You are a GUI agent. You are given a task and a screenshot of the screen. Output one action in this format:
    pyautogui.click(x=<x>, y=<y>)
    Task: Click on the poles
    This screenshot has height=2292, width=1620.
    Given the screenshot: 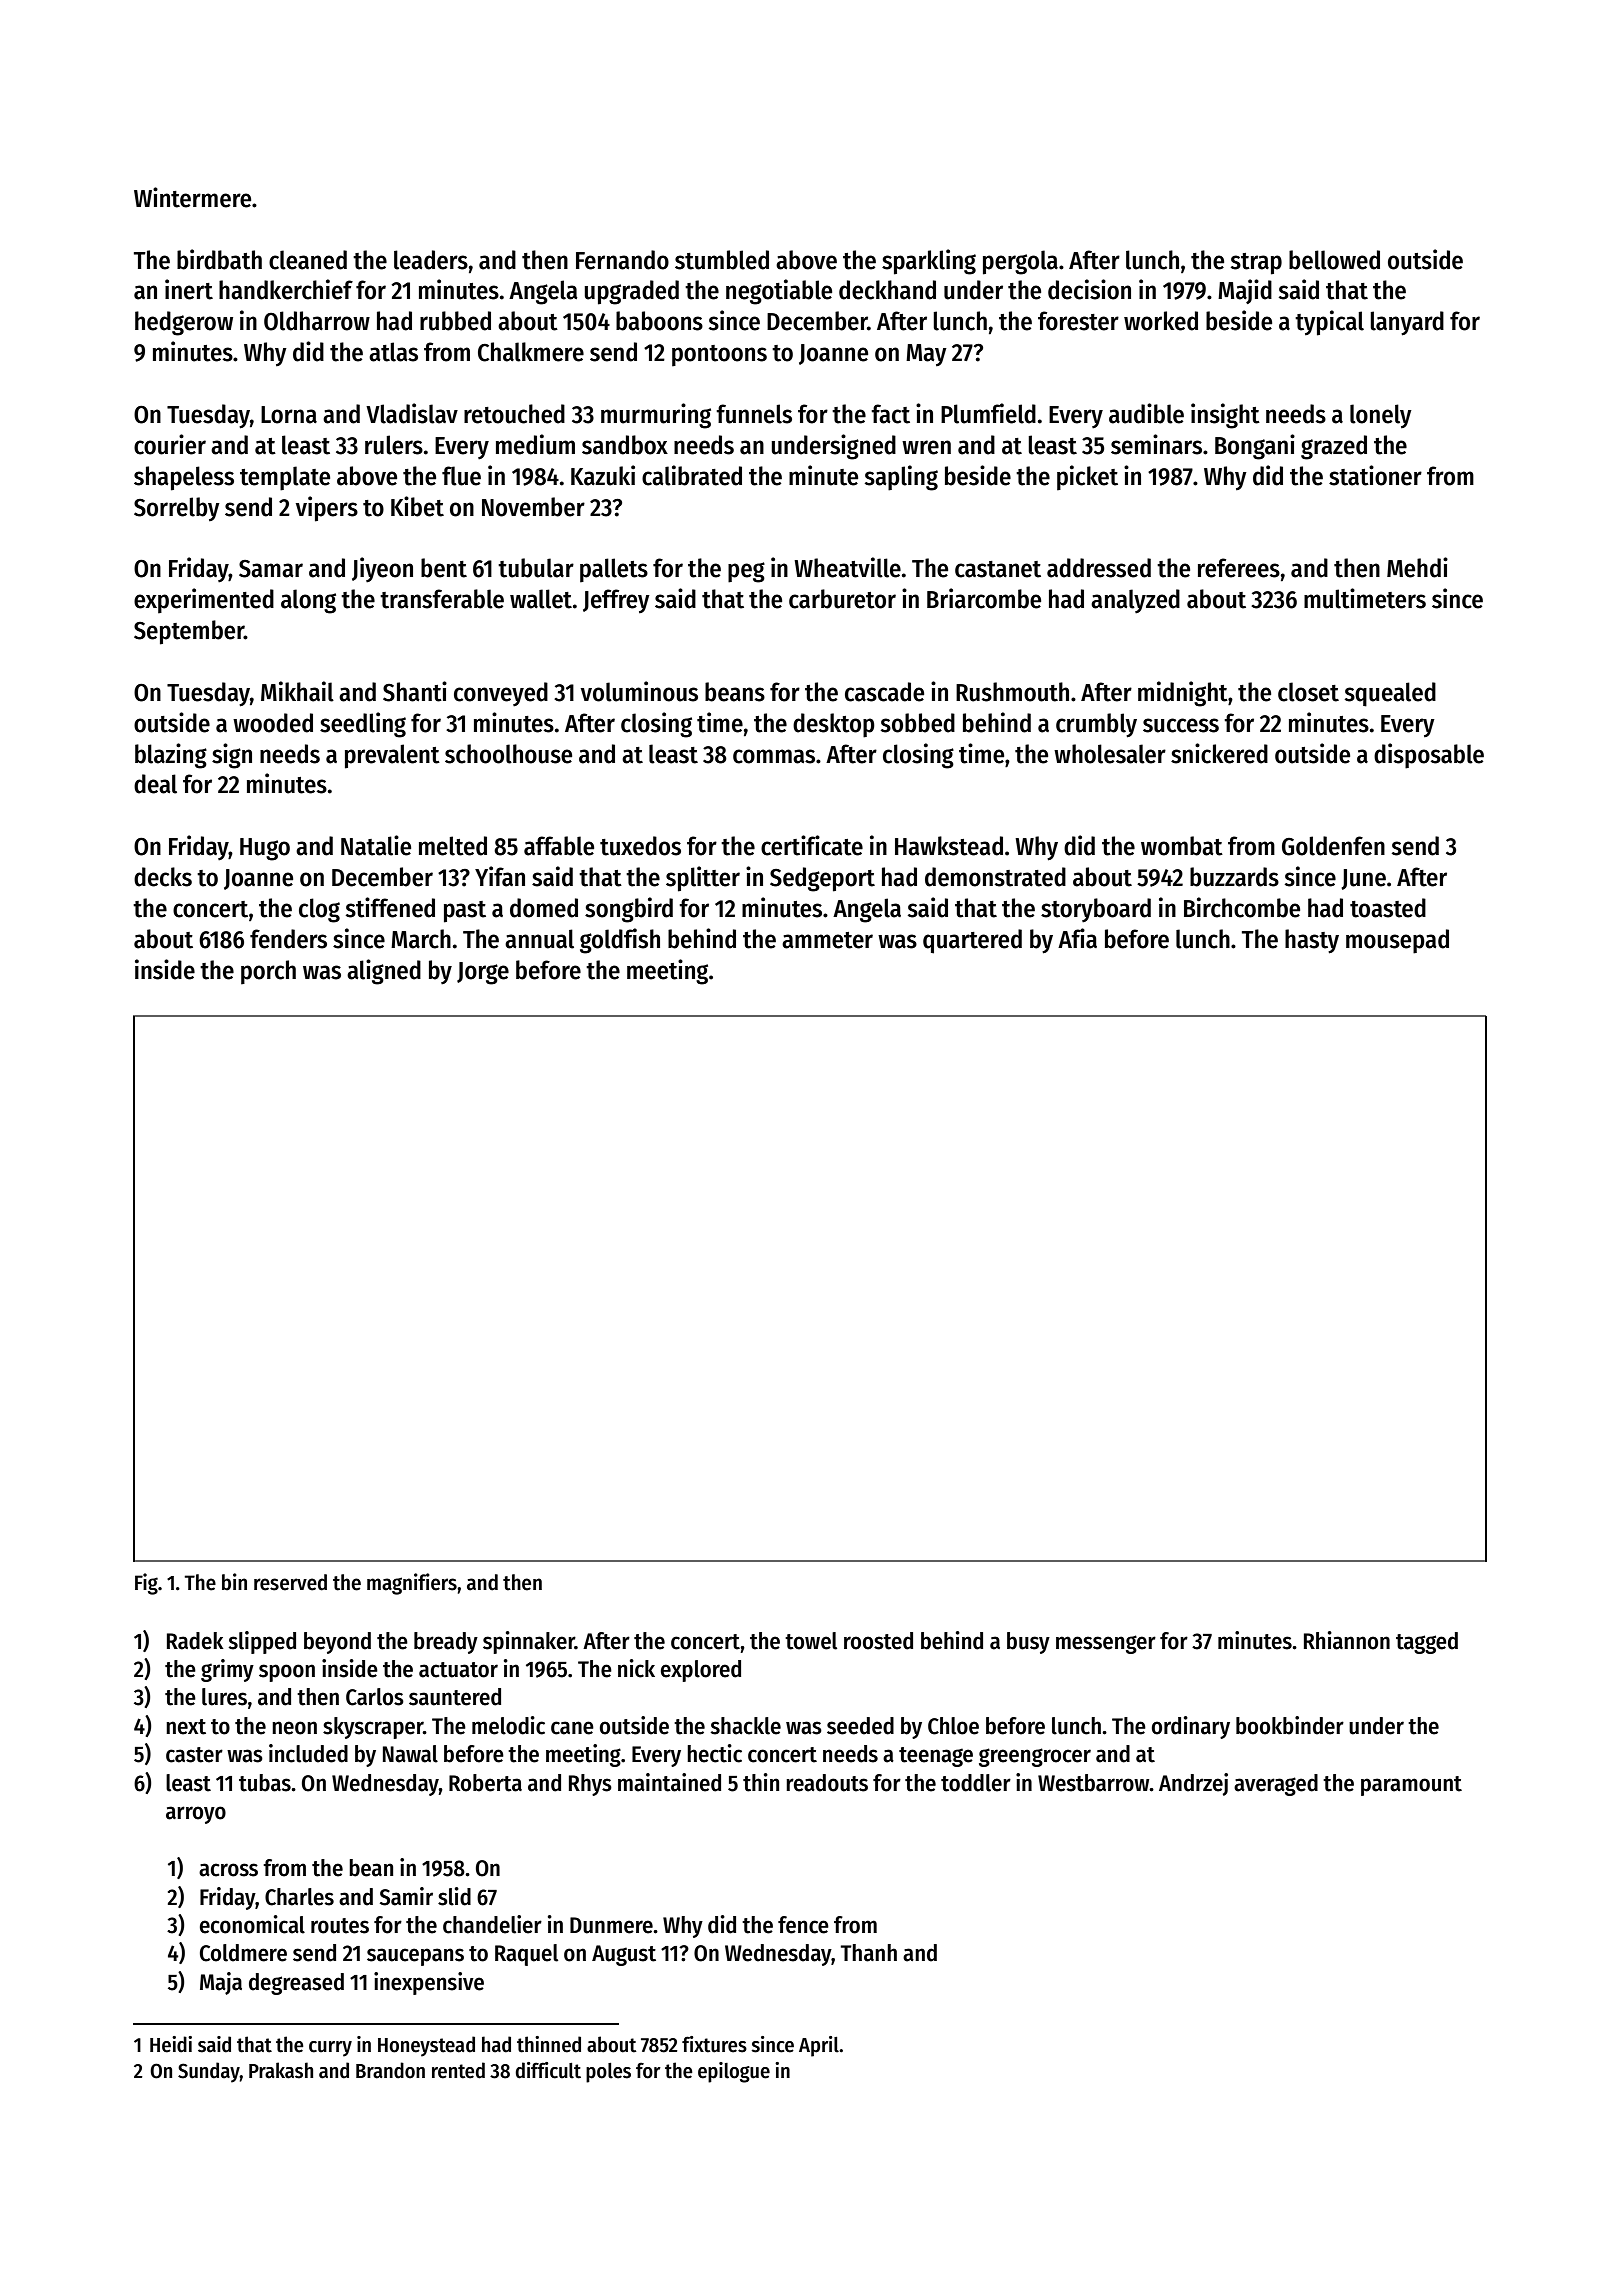 What is the action you would take?
    pyautogui.click(x=608, y=2073)
